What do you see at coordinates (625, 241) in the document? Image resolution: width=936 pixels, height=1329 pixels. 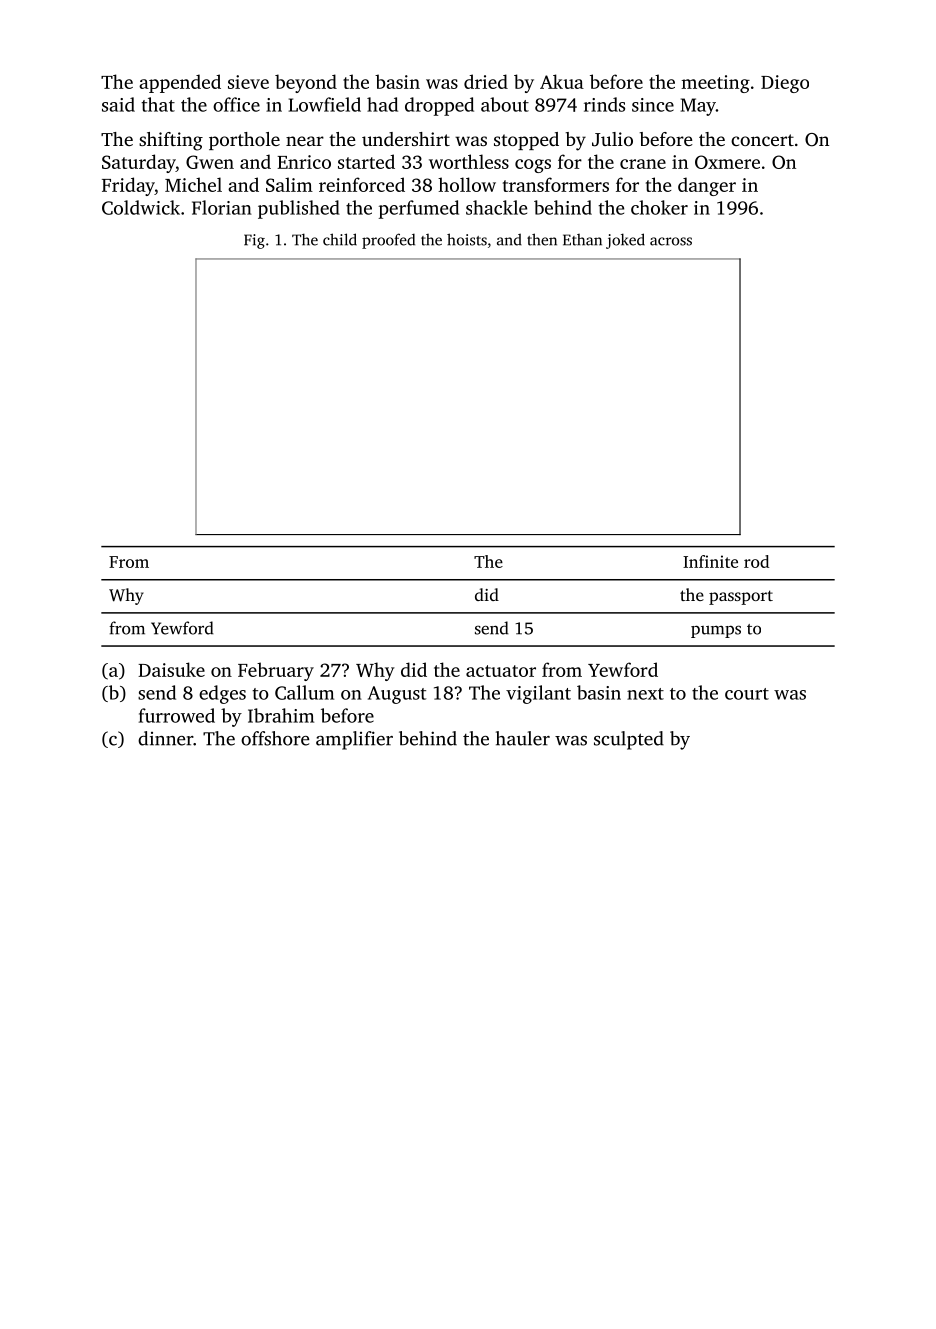 I see `joked` at bounding box center [625, 241].
